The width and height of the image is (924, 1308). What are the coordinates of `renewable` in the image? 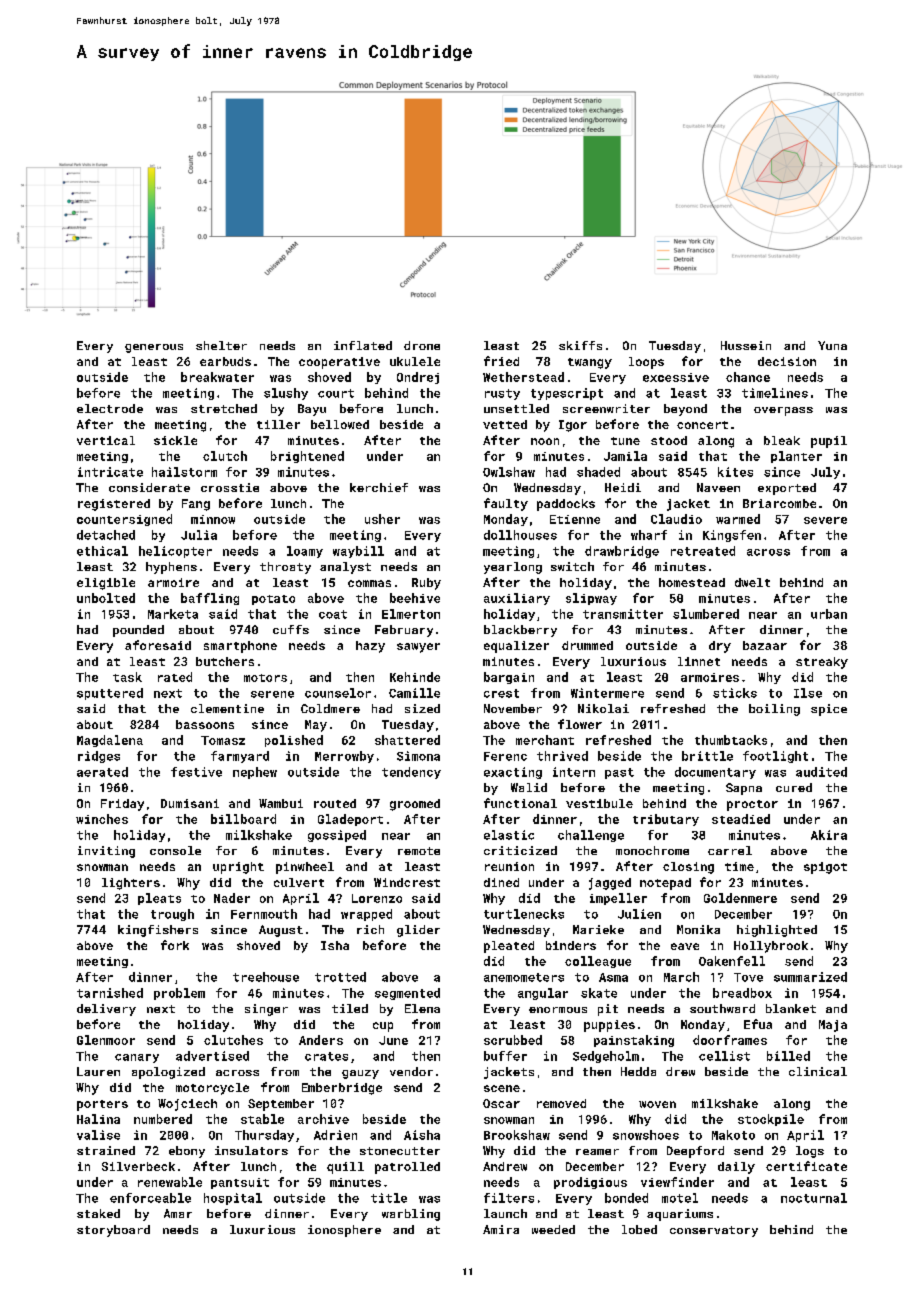 It's located at (170, 1182).
